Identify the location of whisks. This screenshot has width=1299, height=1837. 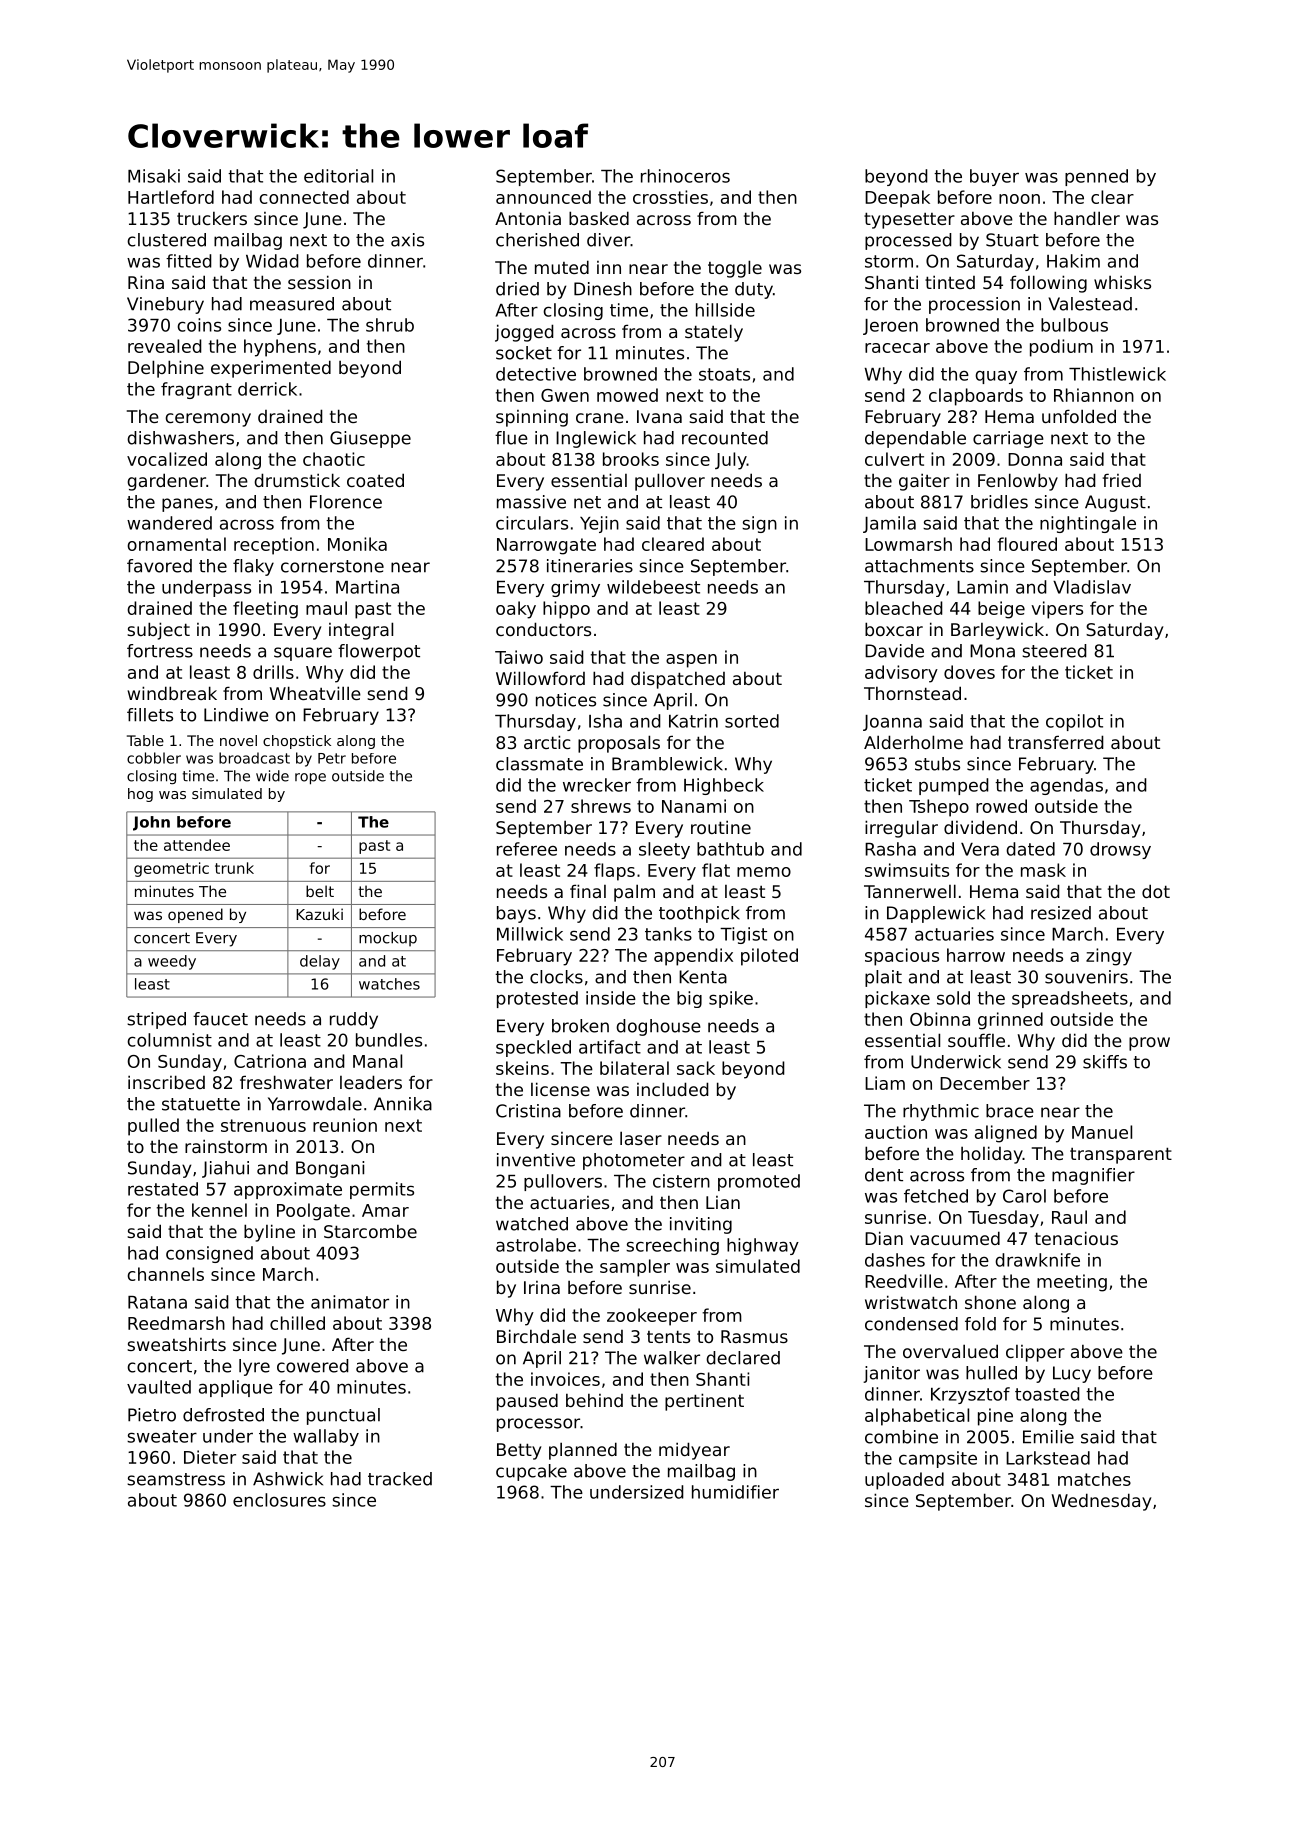
(1122, 282).
